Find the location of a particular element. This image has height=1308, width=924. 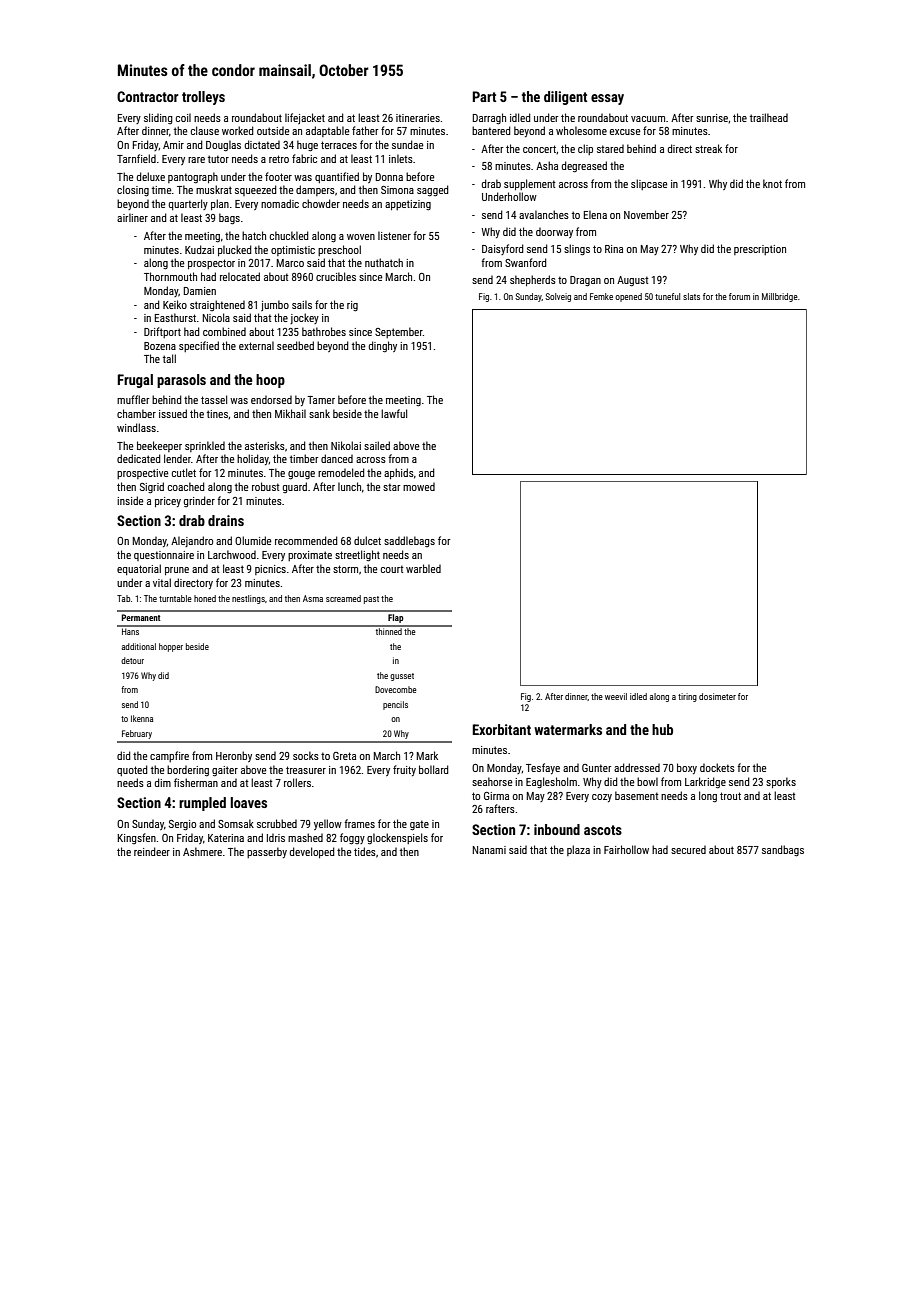

tiring is located at coordinates (687, 697).
